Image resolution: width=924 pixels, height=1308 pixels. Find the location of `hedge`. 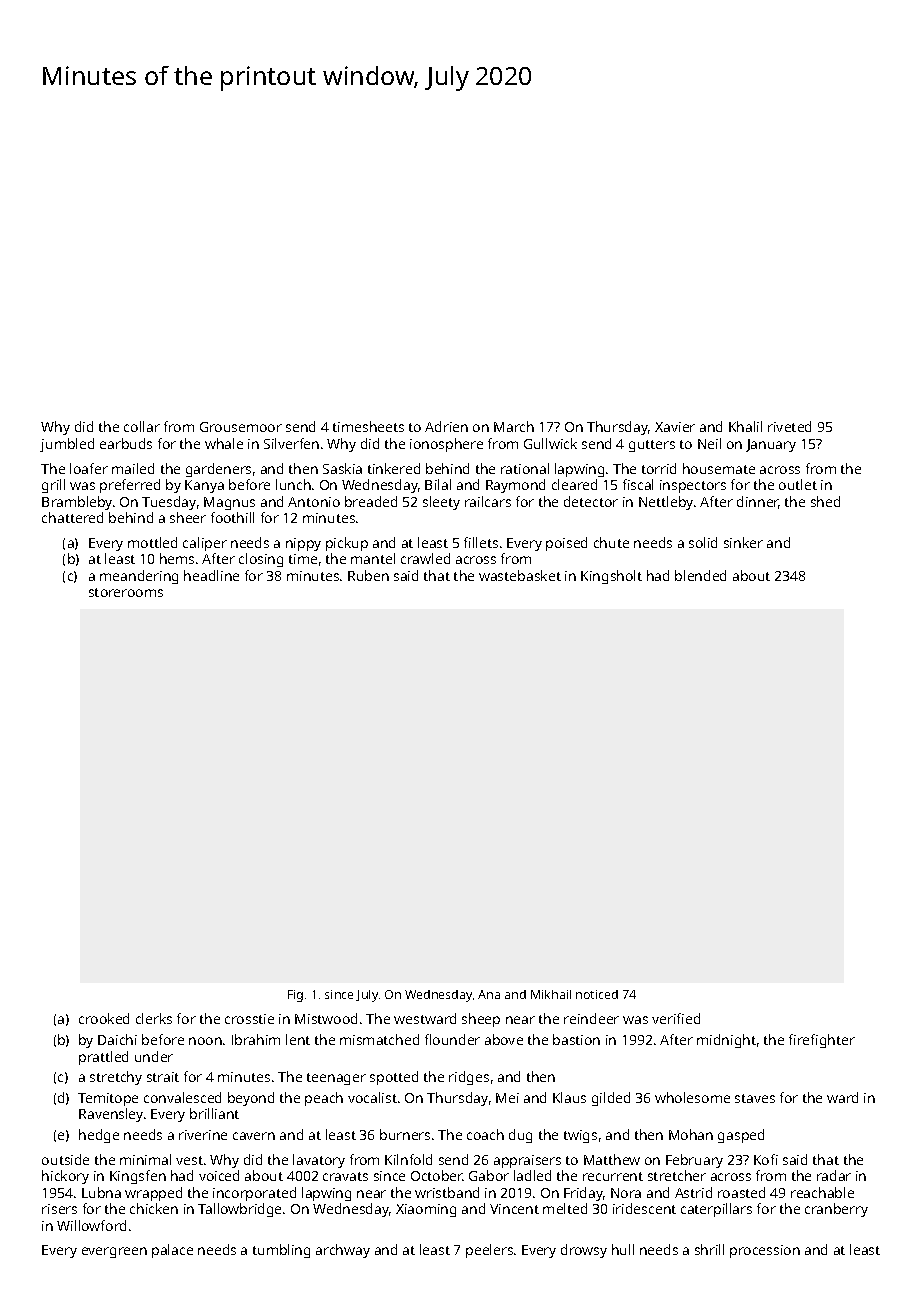

hedge is located at coordinates (99, 1136).
